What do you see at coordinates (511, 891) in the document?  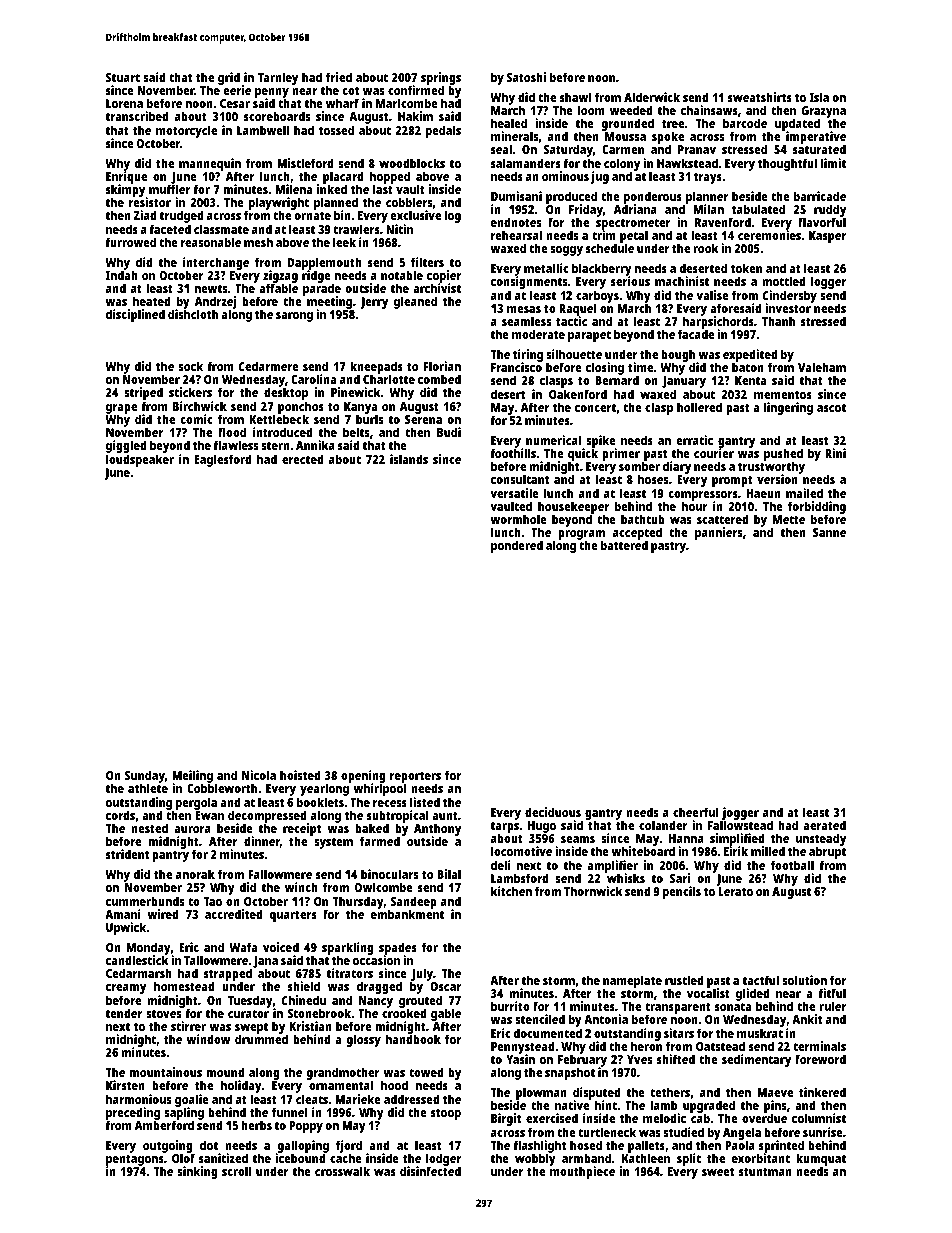 I see `kitchen` at bounding box center [511, 891].
